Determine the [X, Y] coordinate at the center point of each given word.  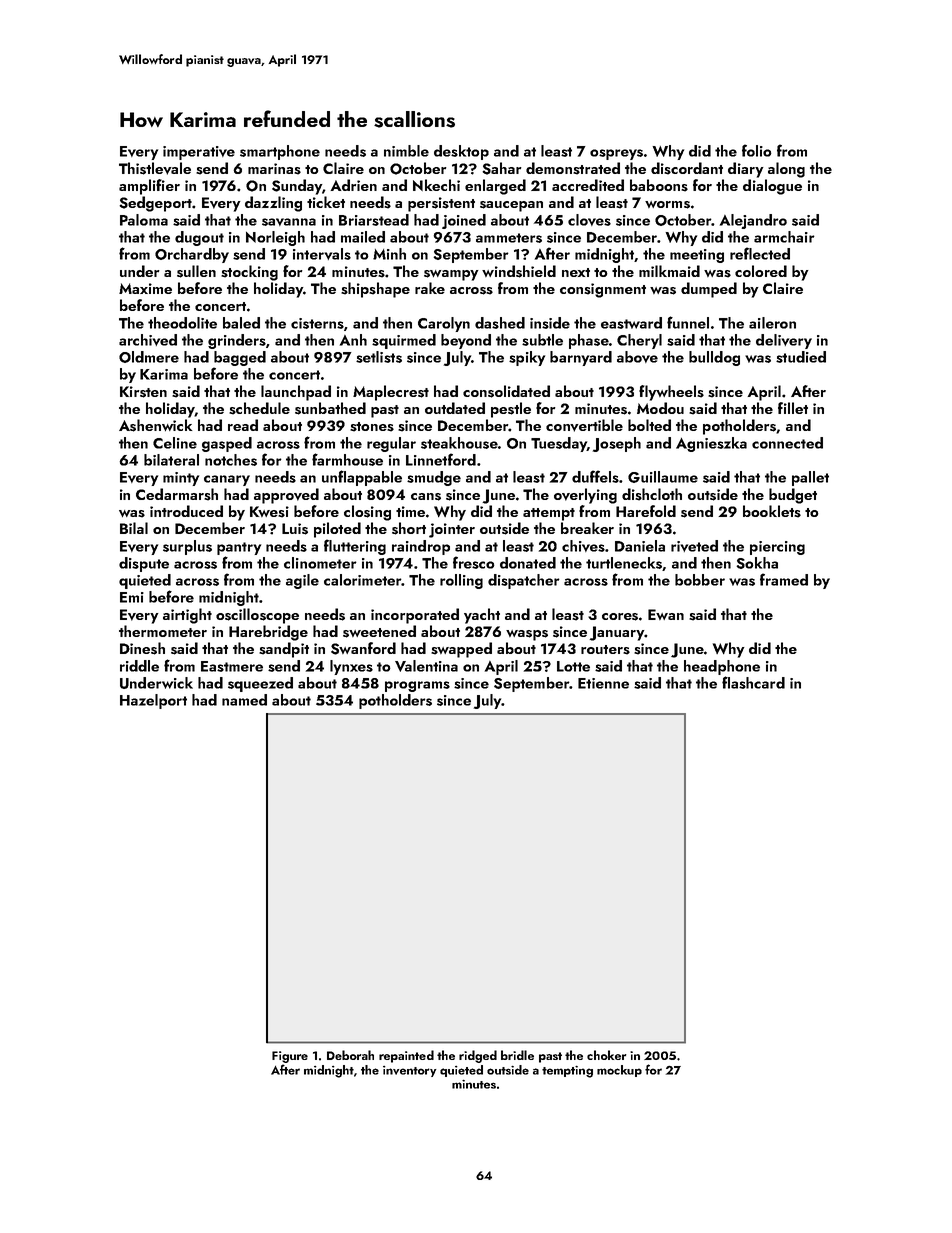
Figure [290, 1057]
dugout [199, 238]
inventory [409, 1071]
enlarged [495, 187]
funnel [688, 322]
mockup [619, 1071]
